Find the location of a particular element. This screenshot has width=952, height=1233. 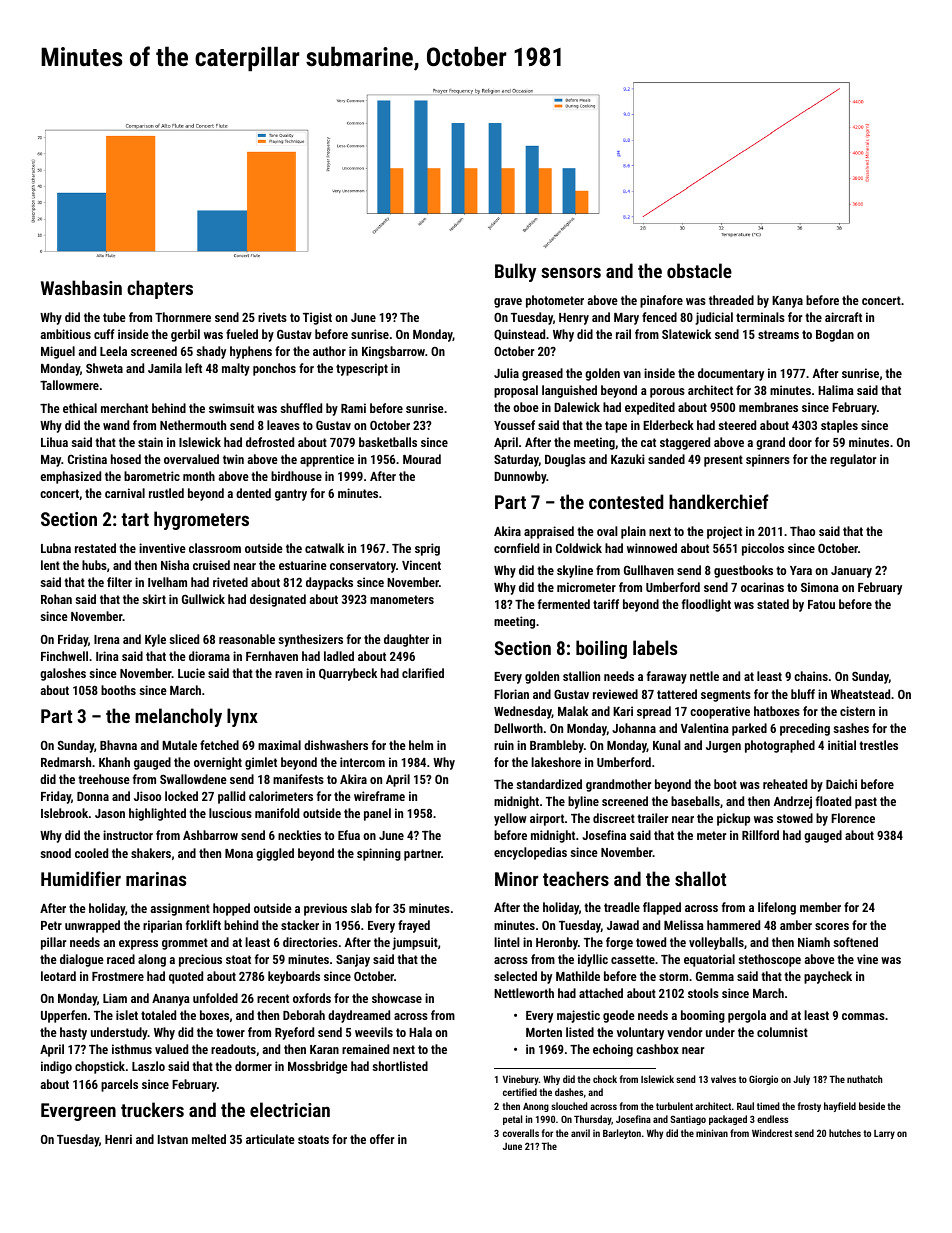

Redmarsh is located at coordinates (66, 762).
